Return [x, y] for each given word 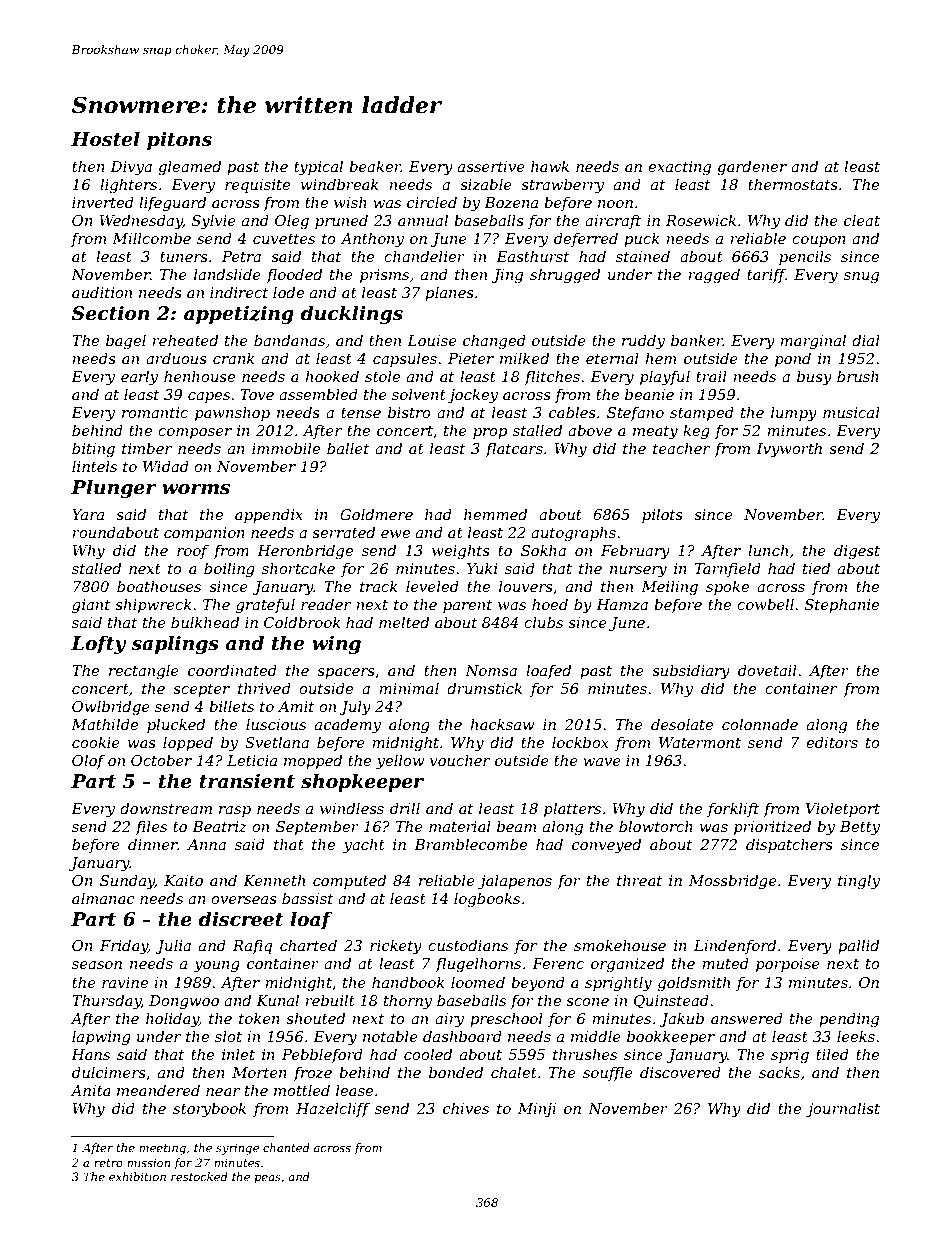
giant [91, 606]
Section [111, 313]
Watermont [700, 742]
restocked [199, 1176]
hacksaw [502, 724]
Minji [537, 1110]
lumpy [794, 414]
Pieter [471, 358]
